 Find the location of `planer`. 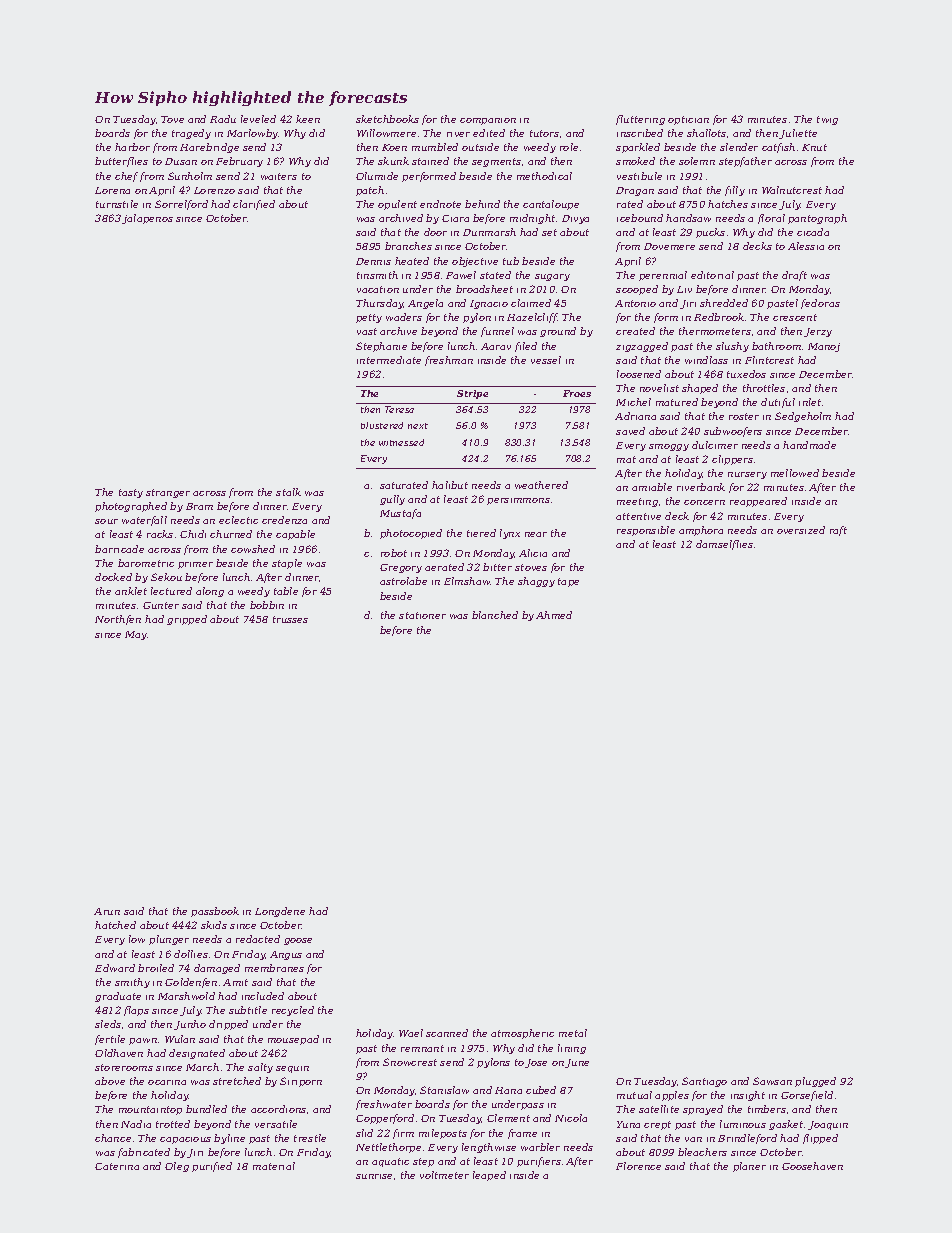

planer is located at coordinates (749, 1167).
